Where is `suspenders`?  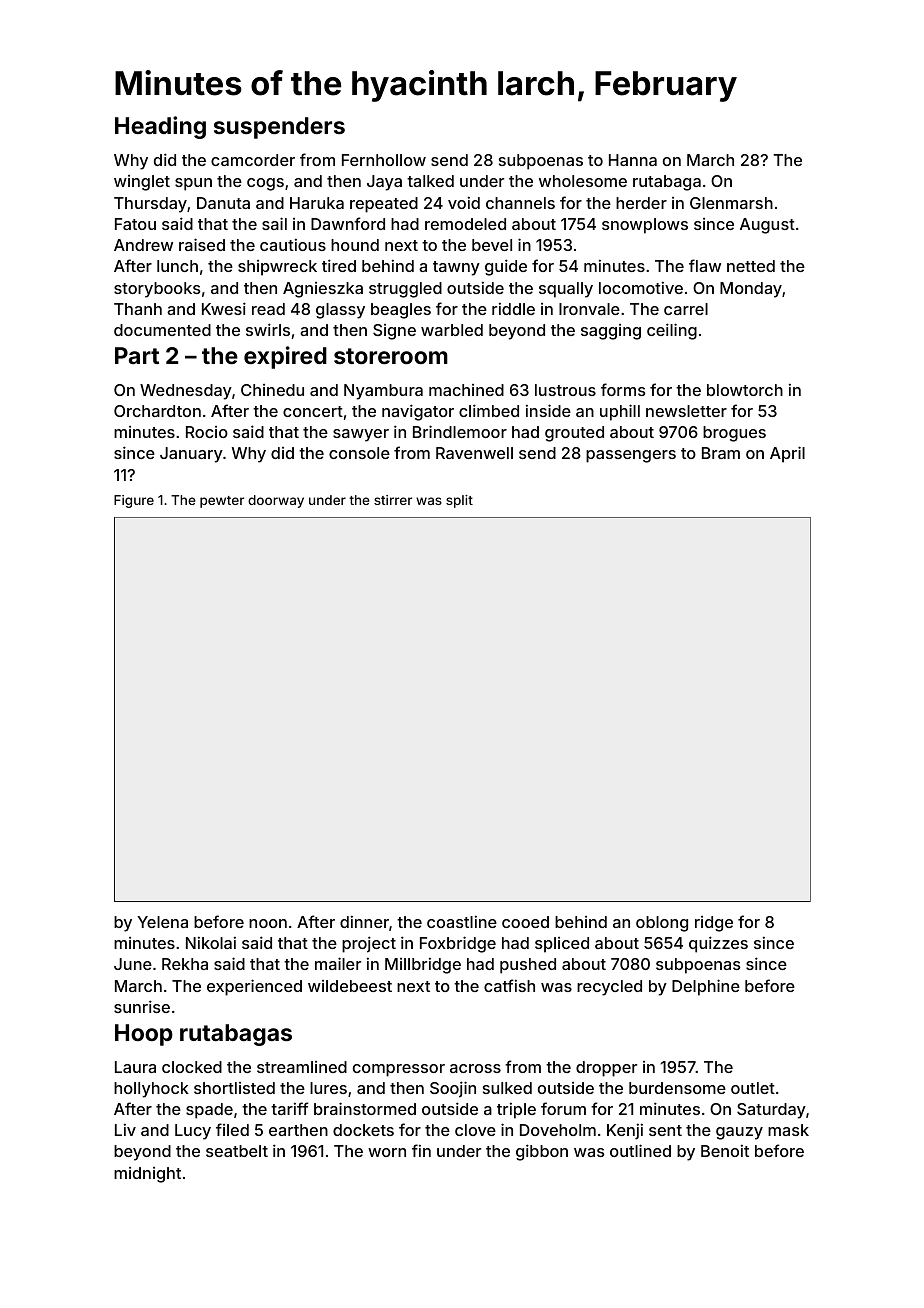
suspenders is located at coordinates (279, 128).
